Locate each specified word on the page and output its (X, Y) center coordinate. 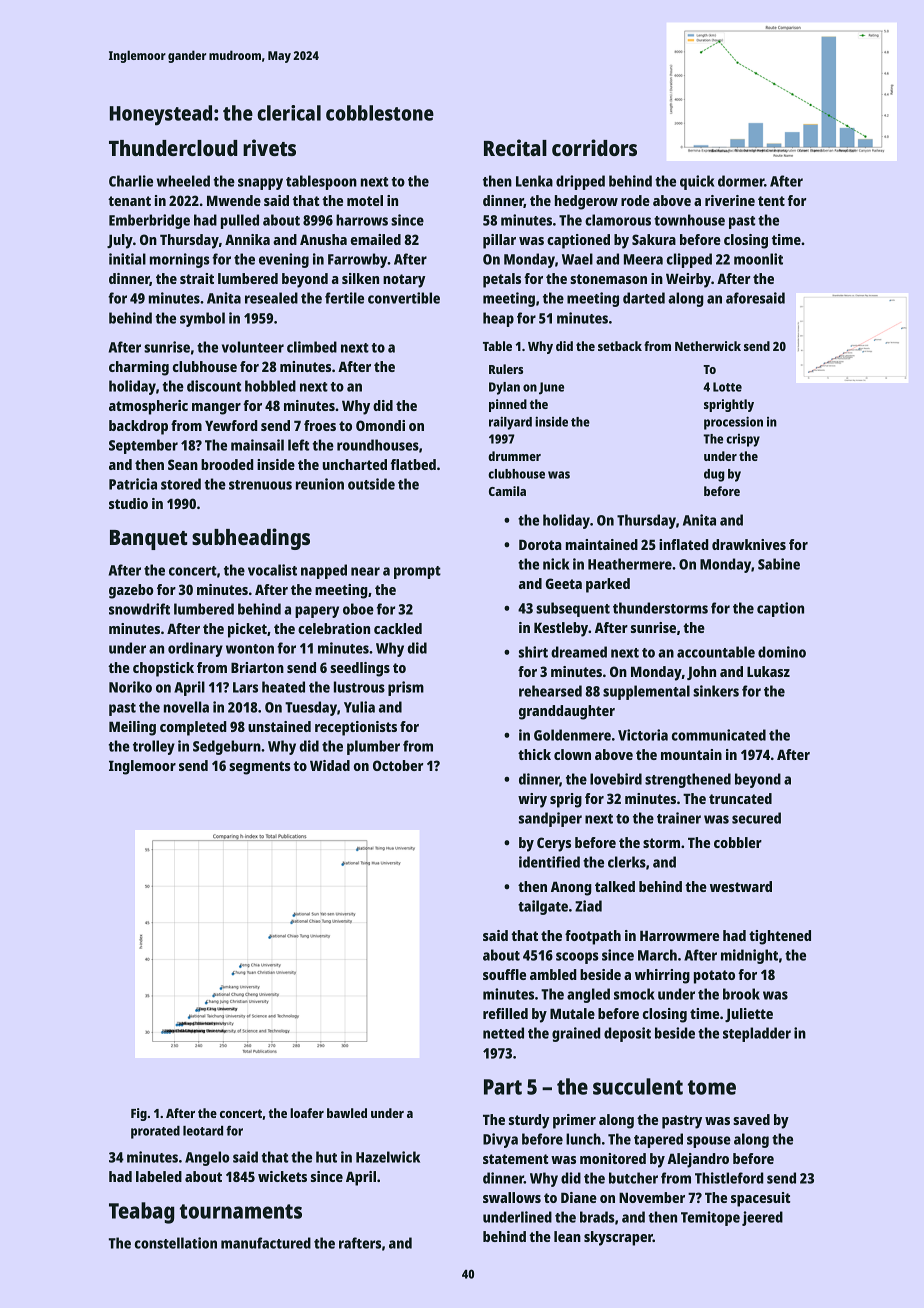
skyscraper (618, 1238)
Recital (515, 147)
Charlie (131, 181)
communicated (719, 735)
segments (260, 768)
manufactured (266, 1243)
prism (406, 688)
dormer (741, 181)
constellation (176, 1243)
